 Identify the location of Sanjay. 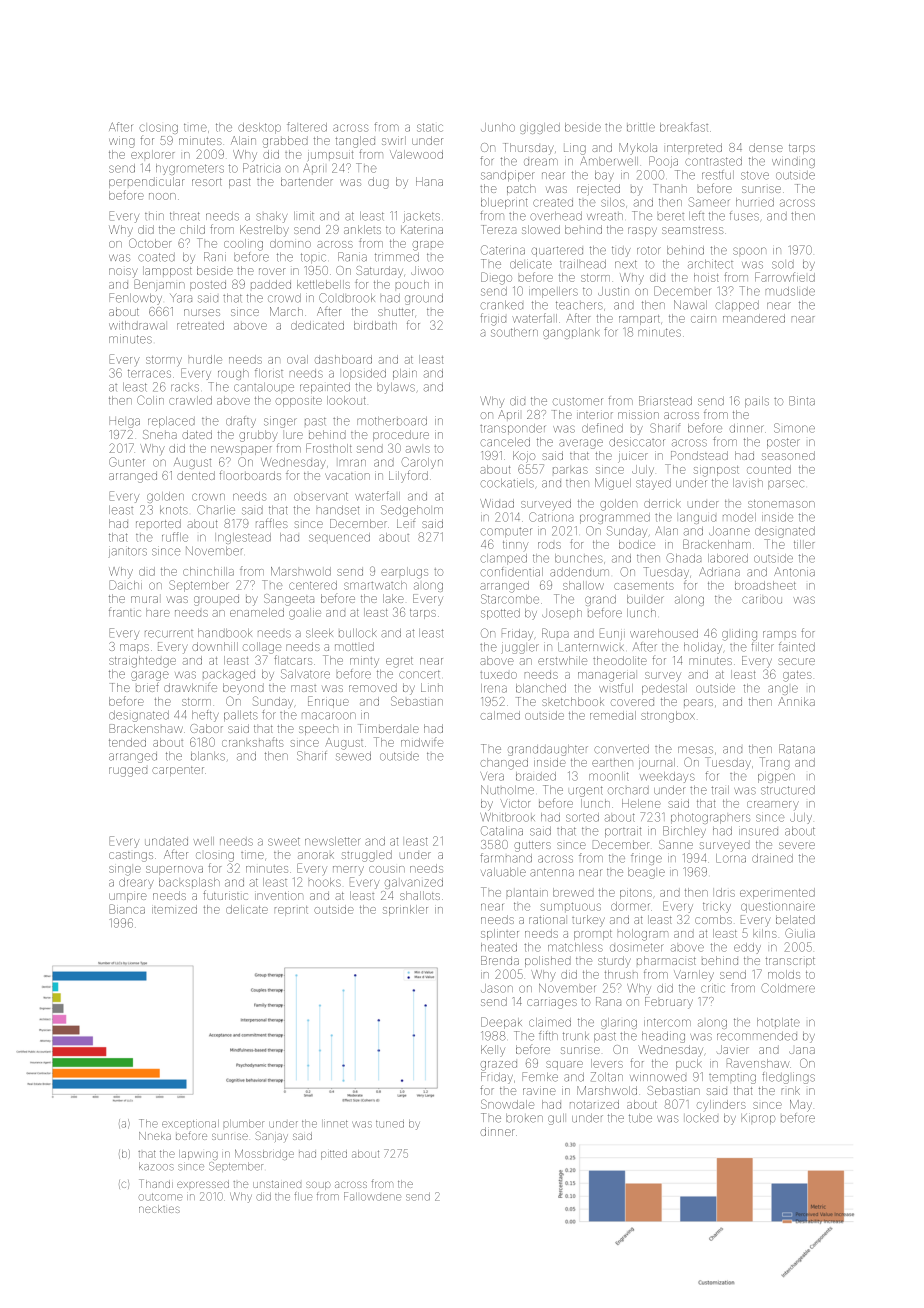
(271, 1136).
